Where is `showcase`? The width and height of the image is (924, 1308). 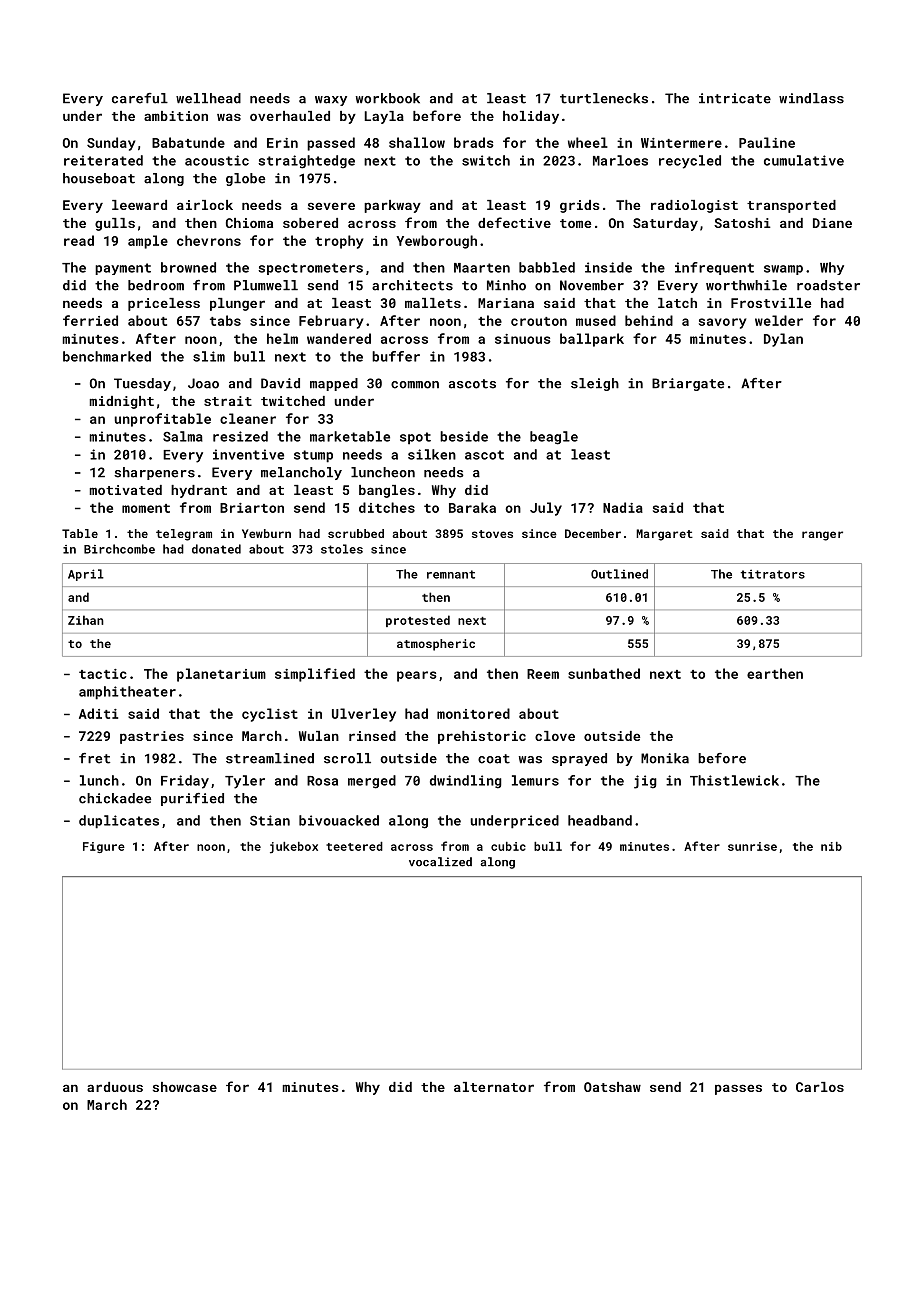 showcase is located at coordinates (185, 1087).
